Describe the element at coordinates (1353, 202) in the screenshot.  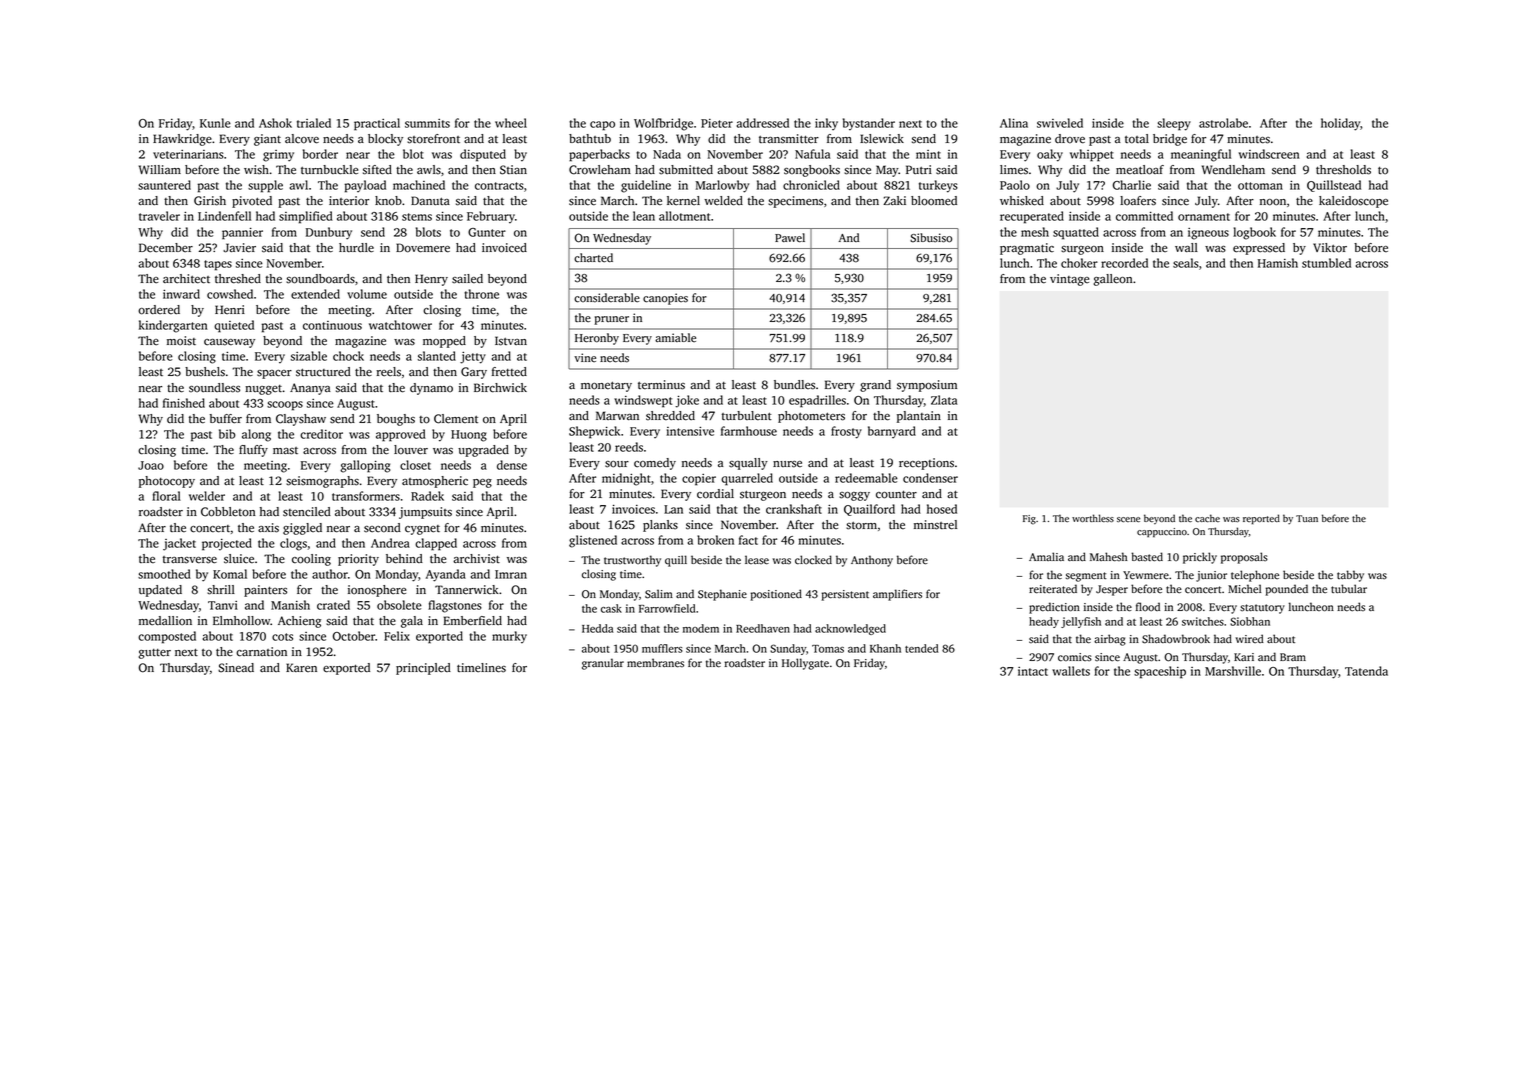
I see `kaleidoscope` at that location.
